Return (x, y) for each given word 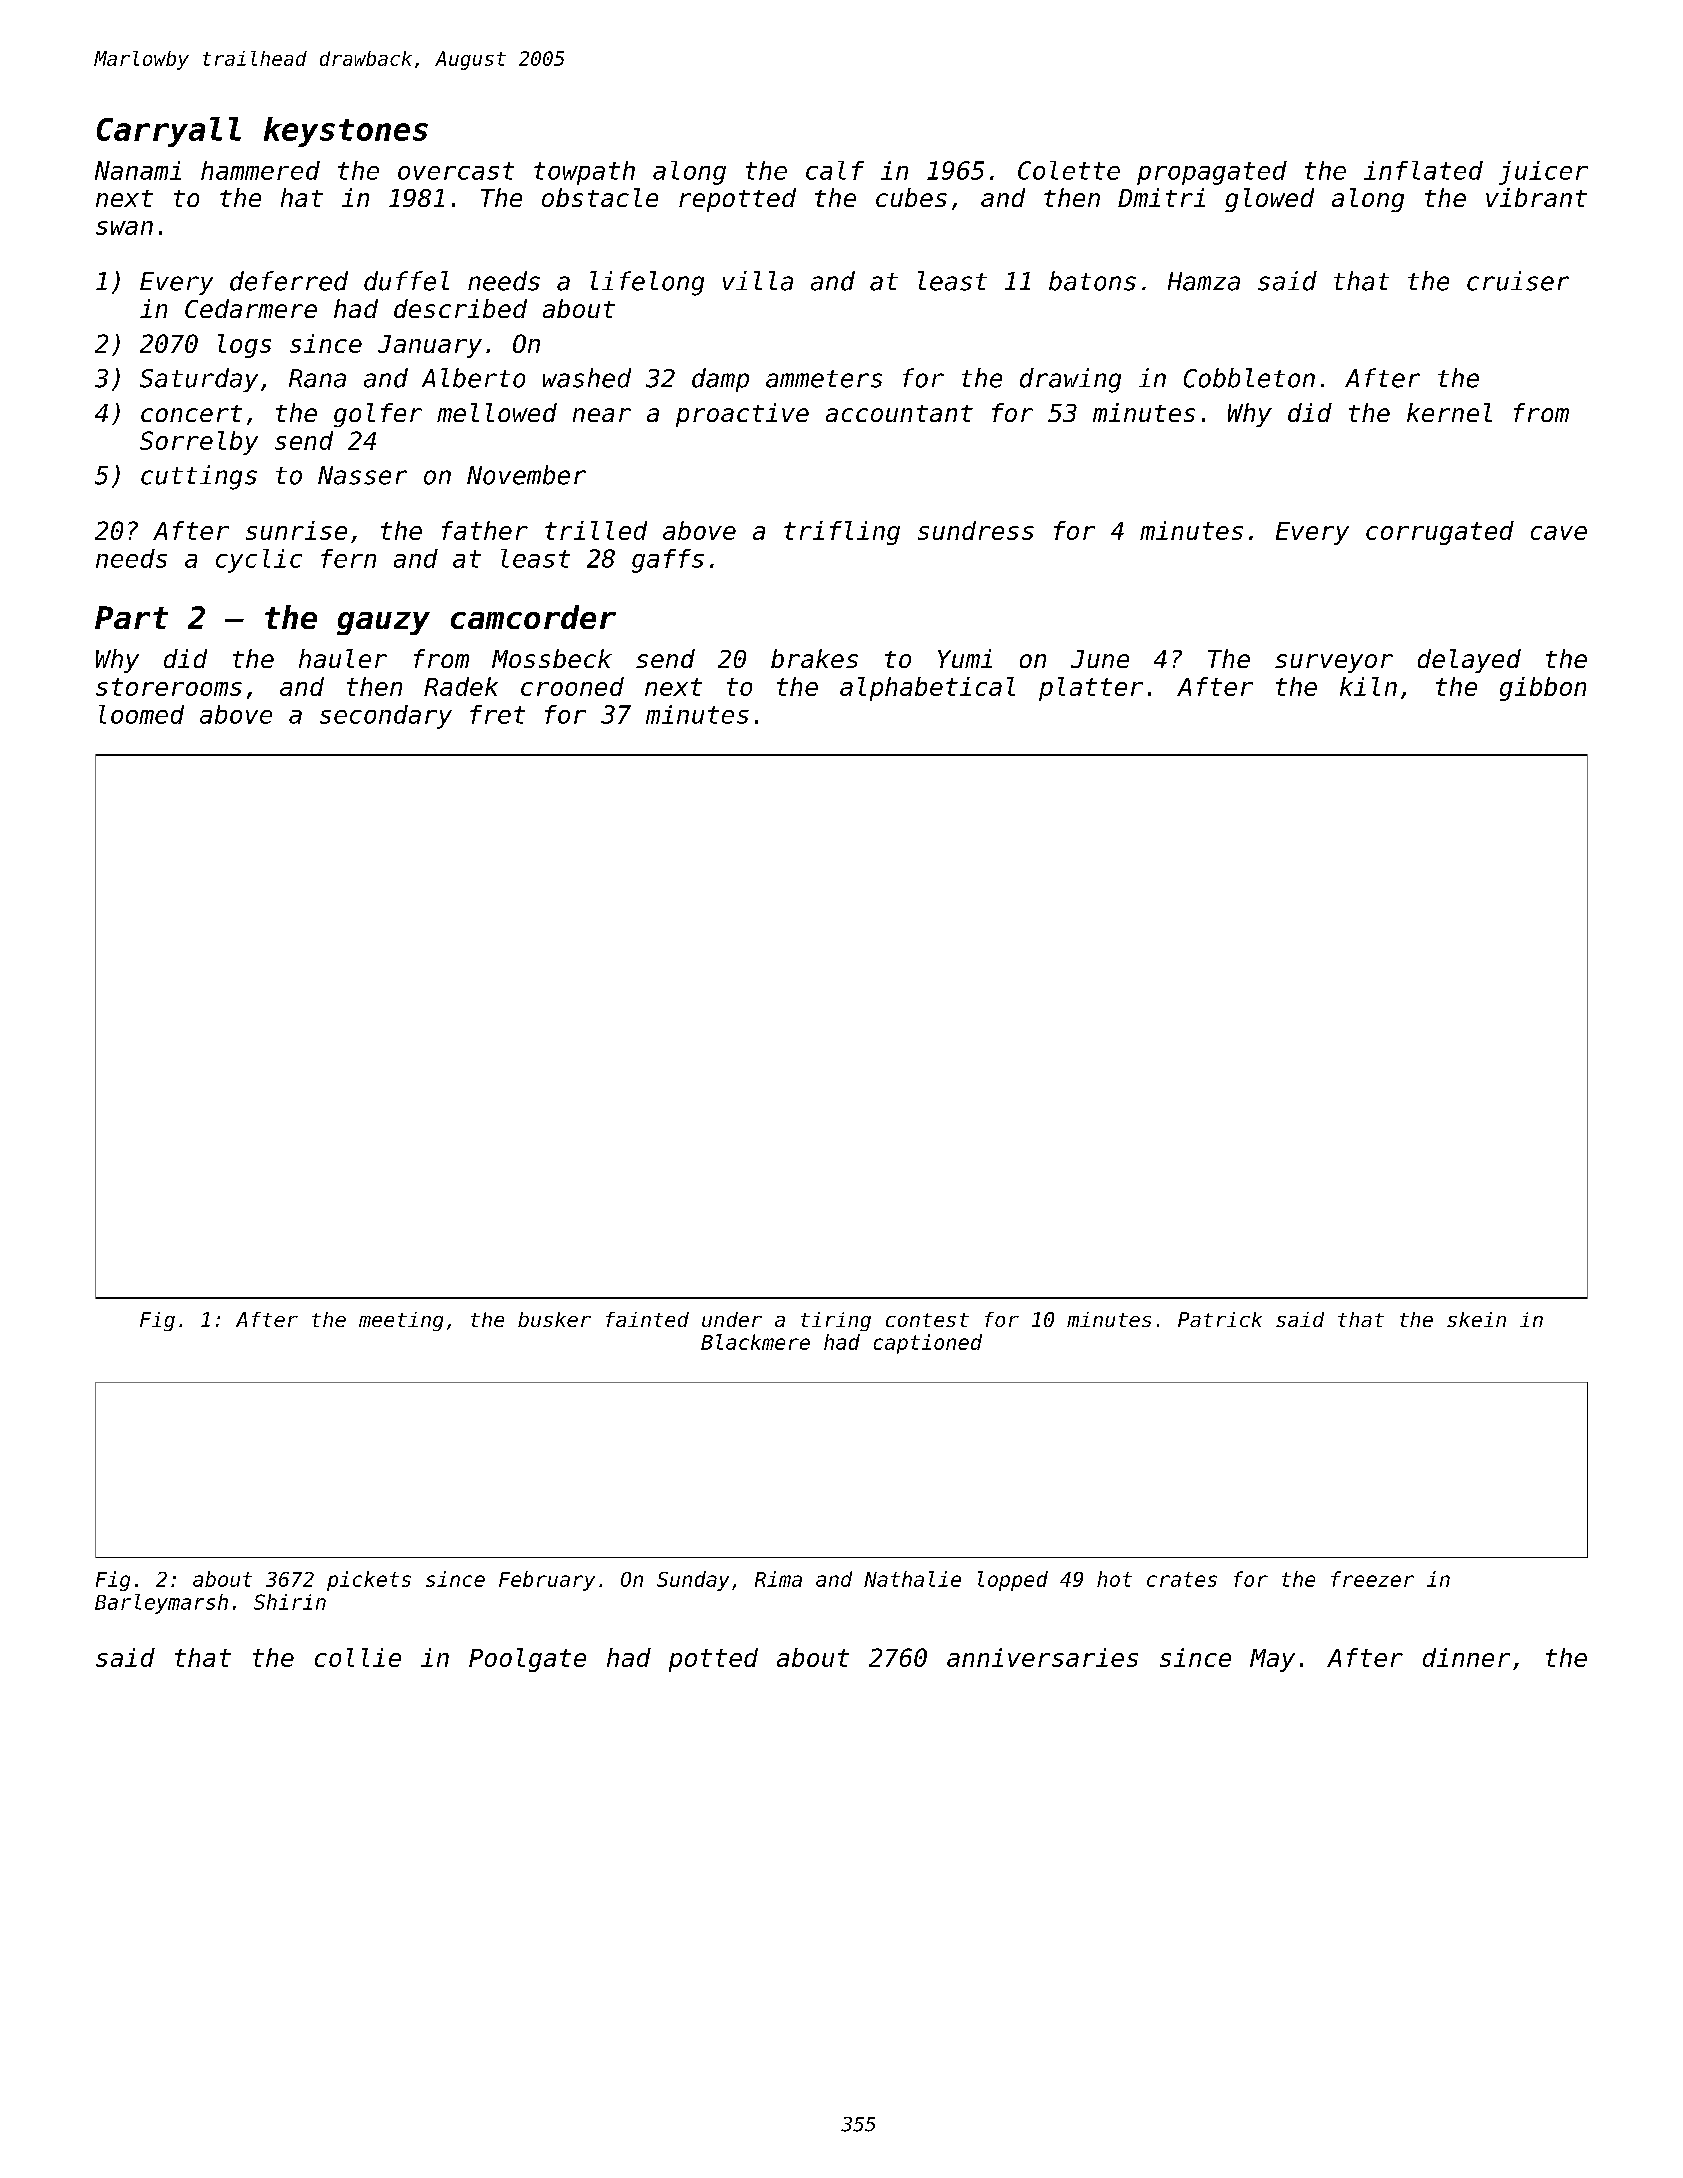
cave (1559, 533)
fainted (647, 1319)
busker (554, 1319)
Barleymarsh (161, 1604)
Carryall (169, 132)
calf (835, 170)
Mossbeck (552, 658)
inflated (1423, 170)
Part (131, 617)
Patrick (1220, 1319)
